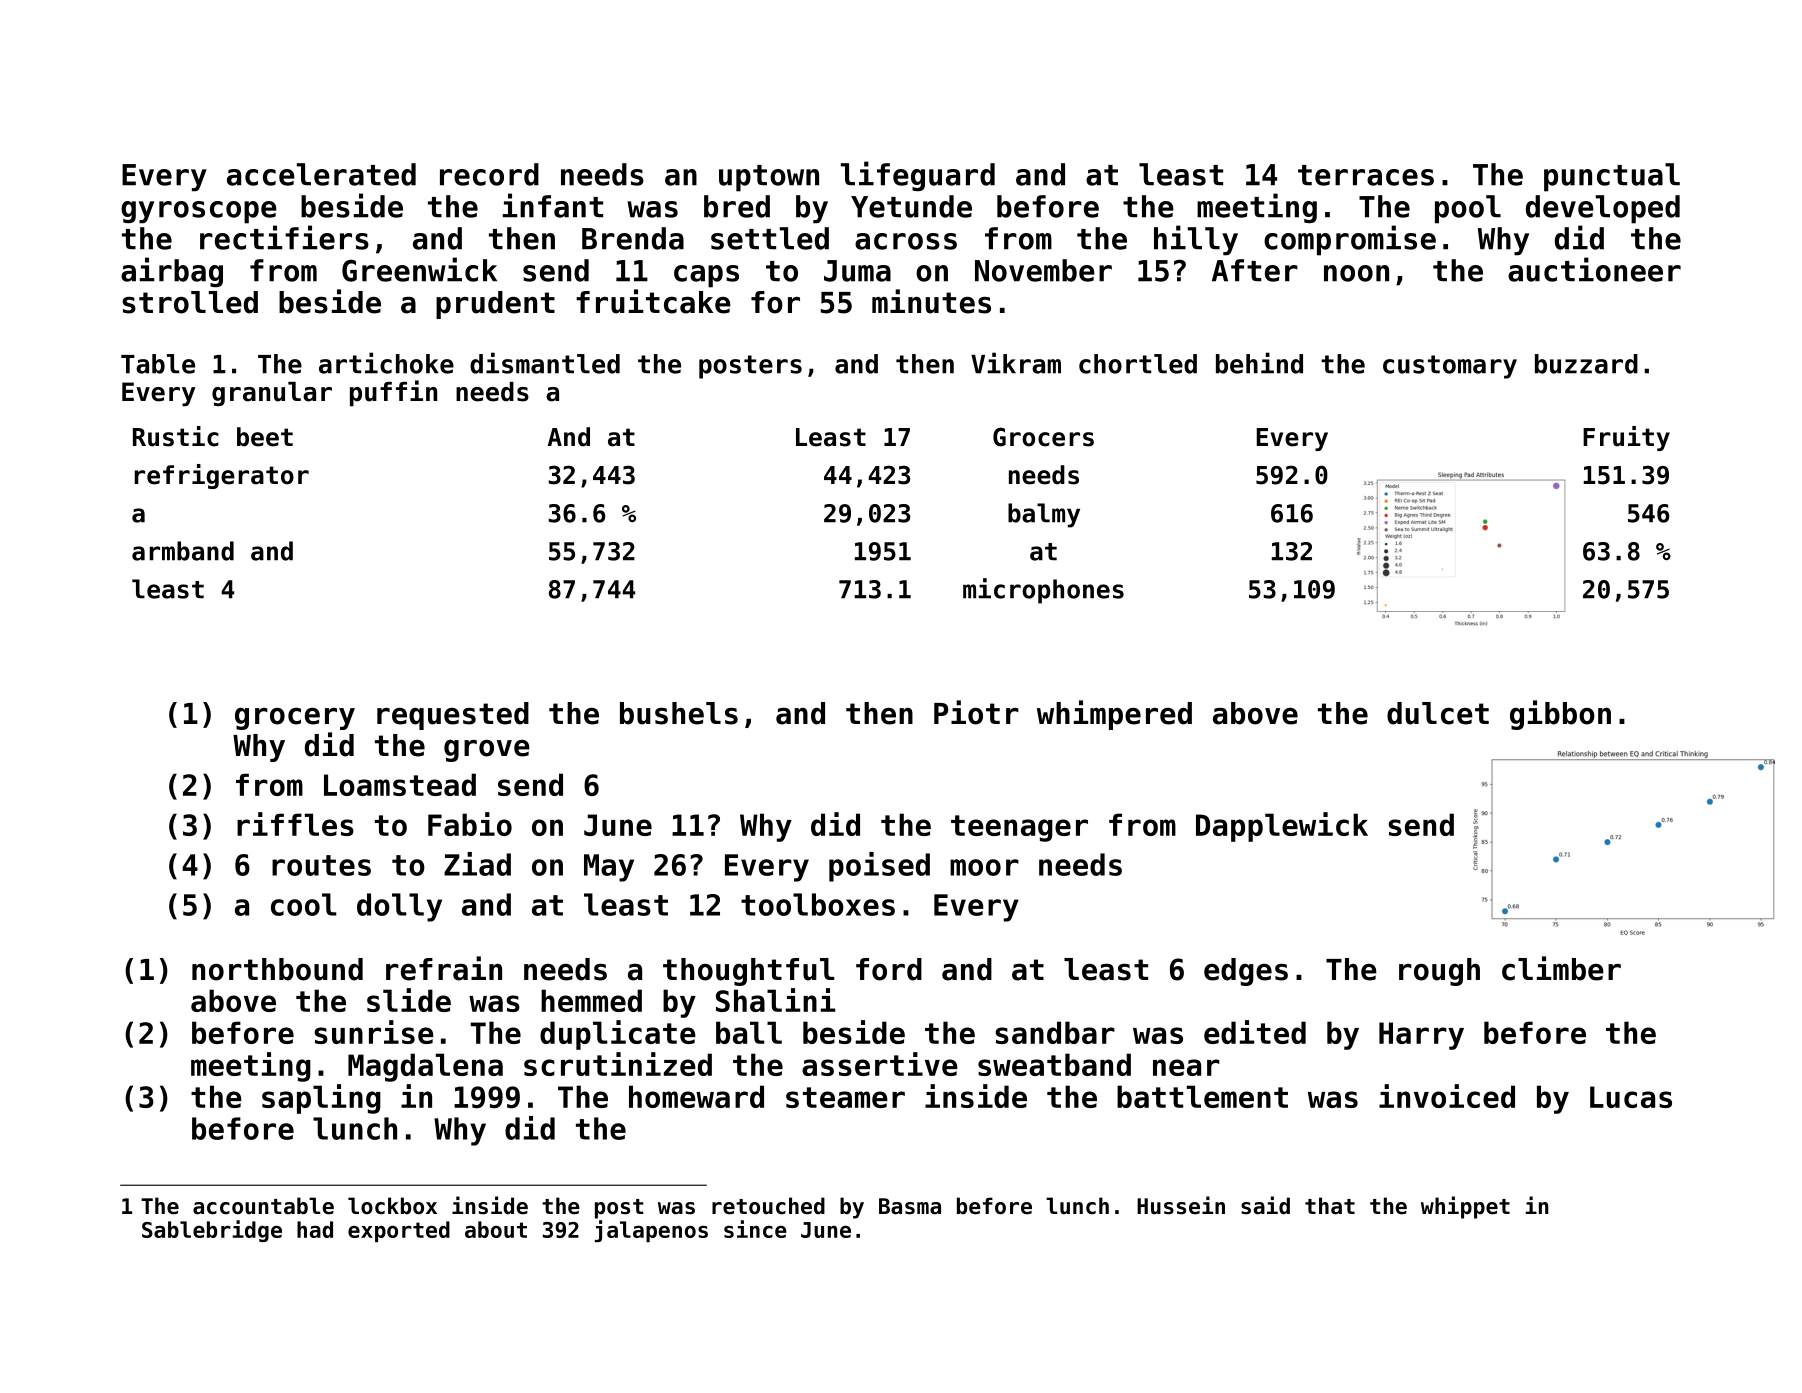  Describe the element at coordinates (591, 1000) in the image. I see `hemmed` at that location.
